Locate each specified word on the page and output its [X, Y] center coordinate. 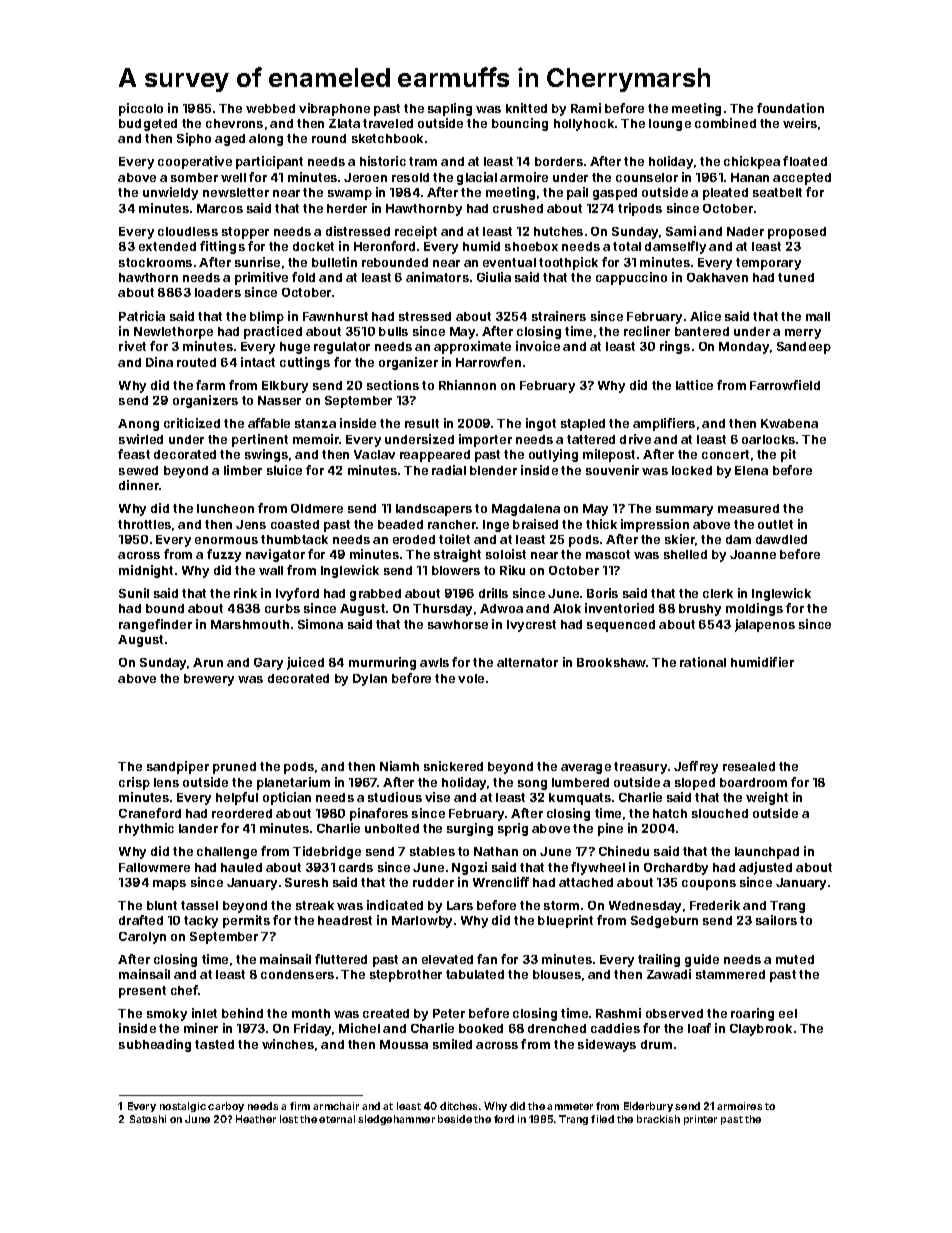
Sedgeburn [664, 922]
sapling [450, 109]
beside [455, 1119]
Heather [256, 1119]
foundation [790, 108]
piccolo [141, 109]
